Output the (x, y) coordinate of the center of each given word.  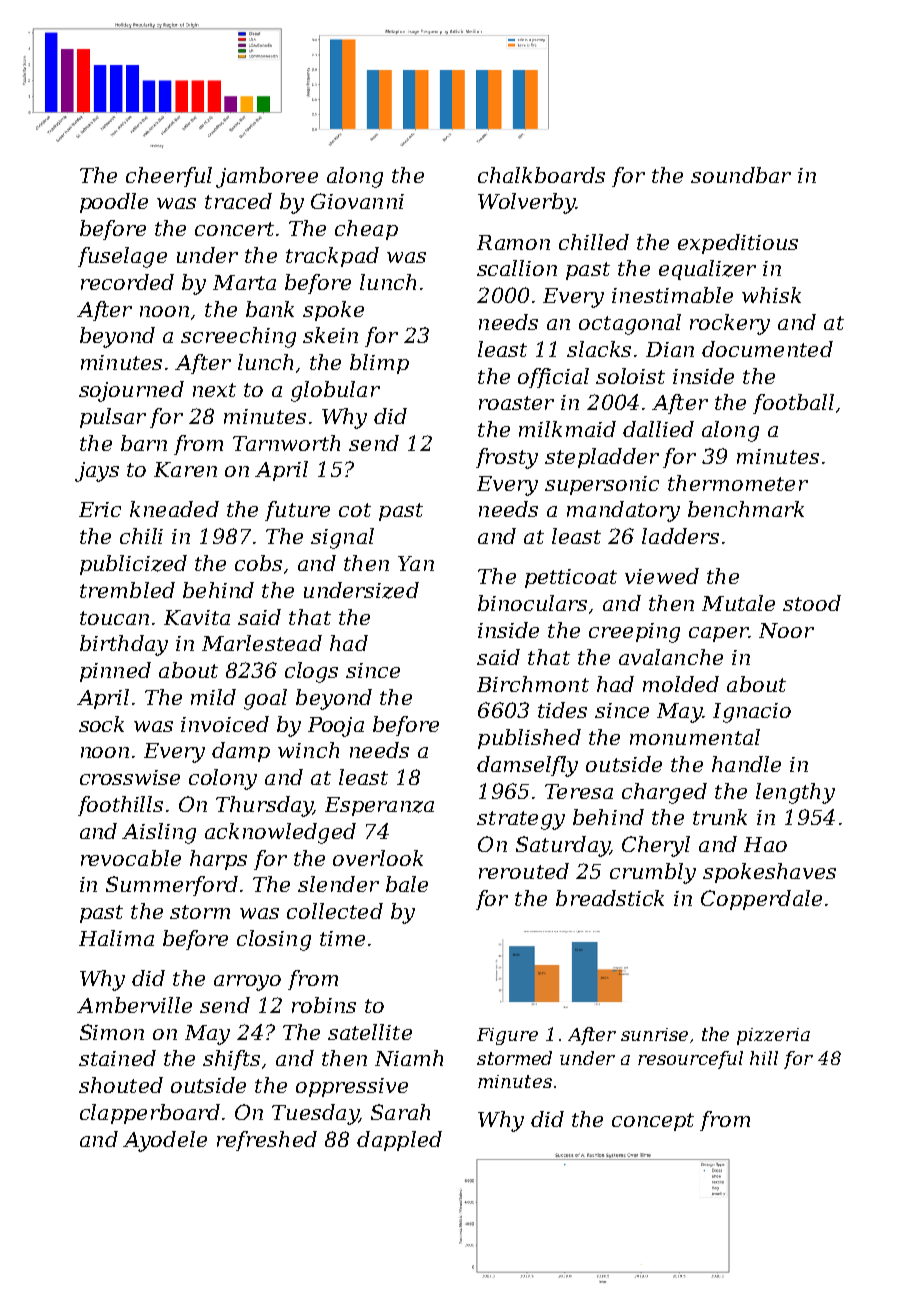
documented (767, 349)
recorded (127, 282)
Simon (112, 1032)
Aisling (159, 833)
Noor (786, 630)
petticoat (571, 578)
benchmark (746, 509)
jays (97, 472)
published (529, 739)
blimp (379, 364)
